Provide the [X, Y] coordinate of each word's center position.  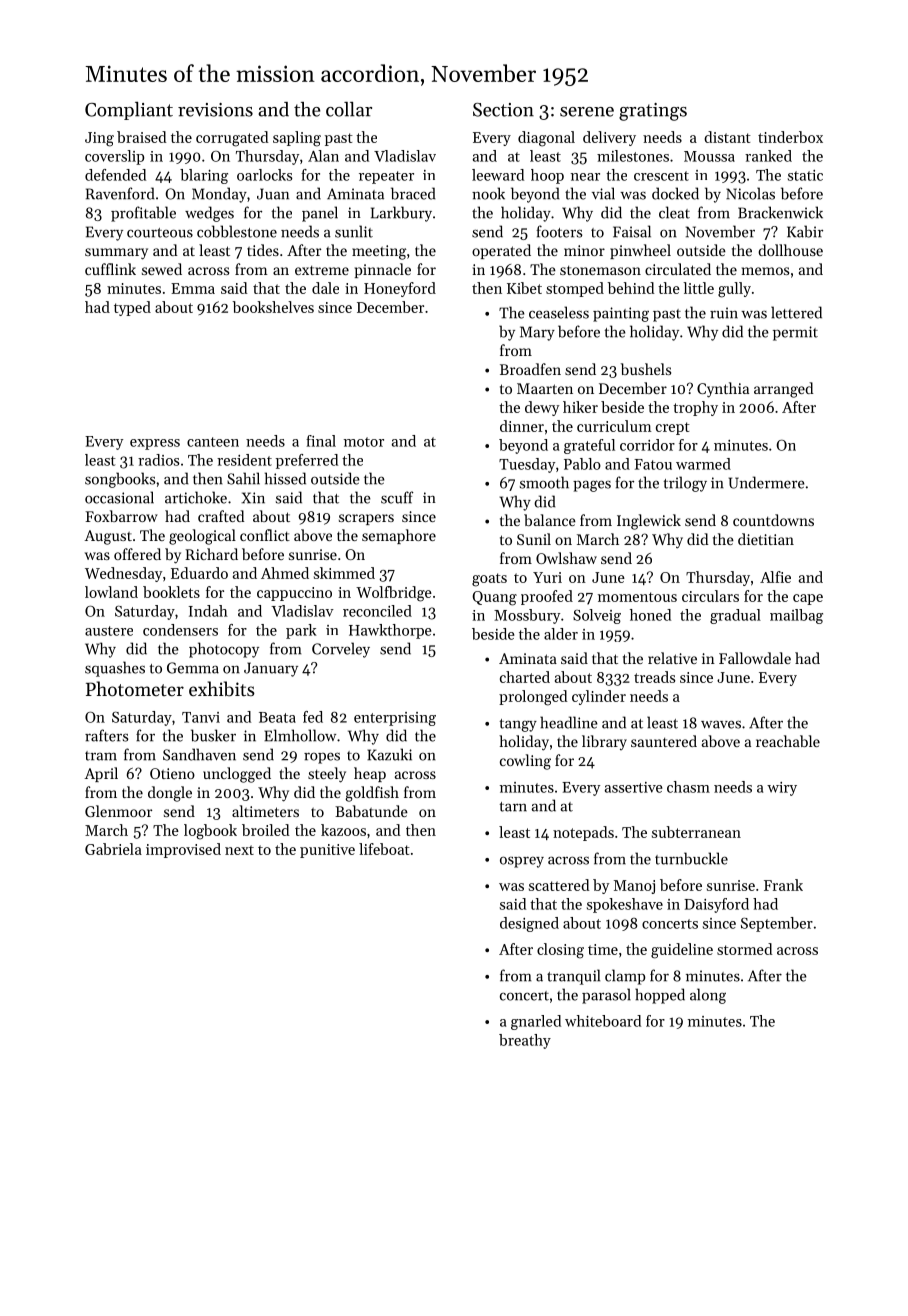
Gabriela [113, 849]
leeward [498, 175]
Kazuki [389, 754]
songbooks [120, 480]
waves [721, 724]
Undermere [767, 482]
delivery [609, 138]
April [101, 774]
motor [364, 442]
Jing [99, 139]
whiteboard [603, 1021]
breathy [525, 1041]
